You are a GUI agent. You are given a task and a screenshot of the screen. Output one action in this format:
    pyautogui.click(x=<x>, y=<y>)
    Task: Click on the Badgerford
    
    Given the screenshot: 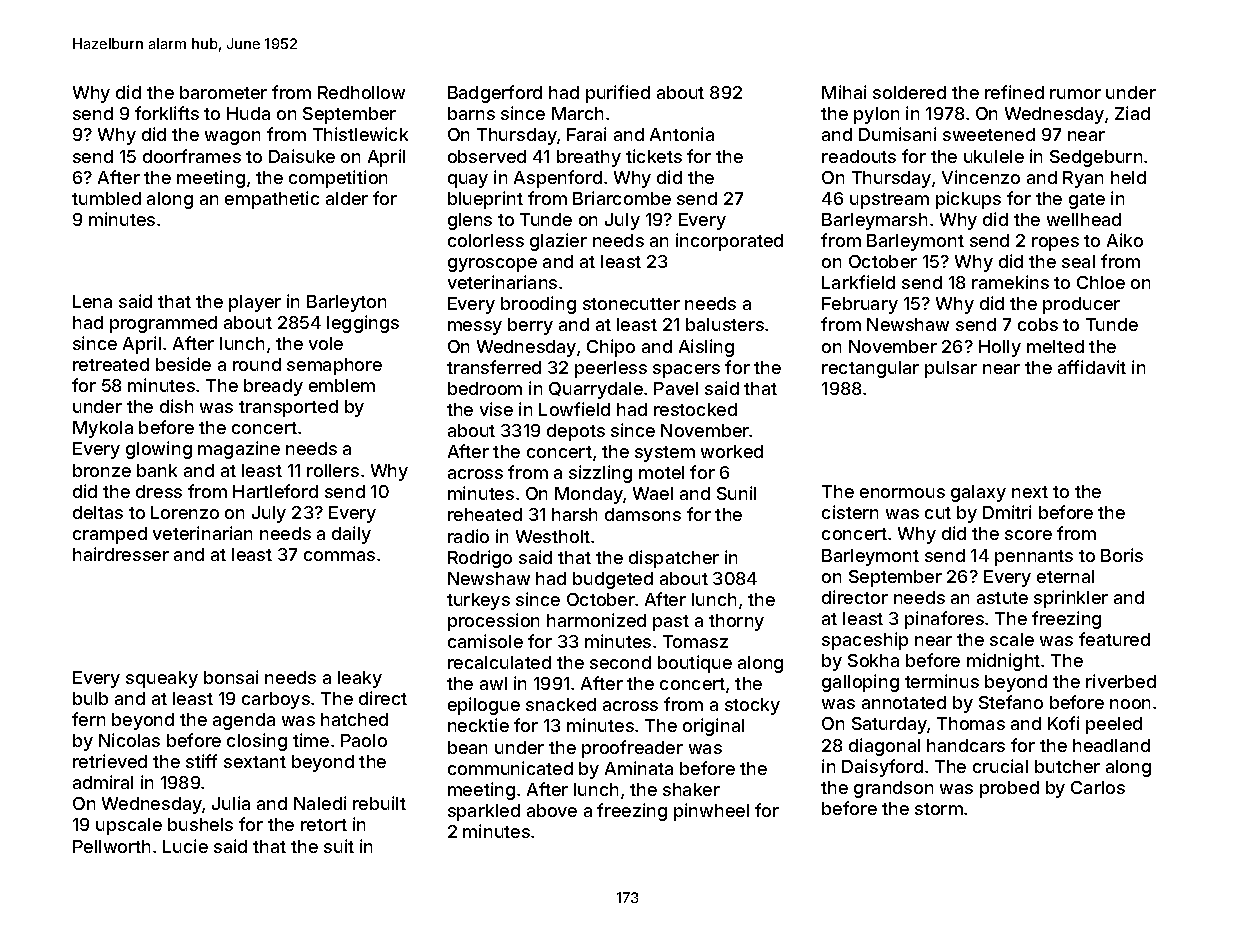 What is the action you would take?
    pyautogui.click(x=495, y=94)
